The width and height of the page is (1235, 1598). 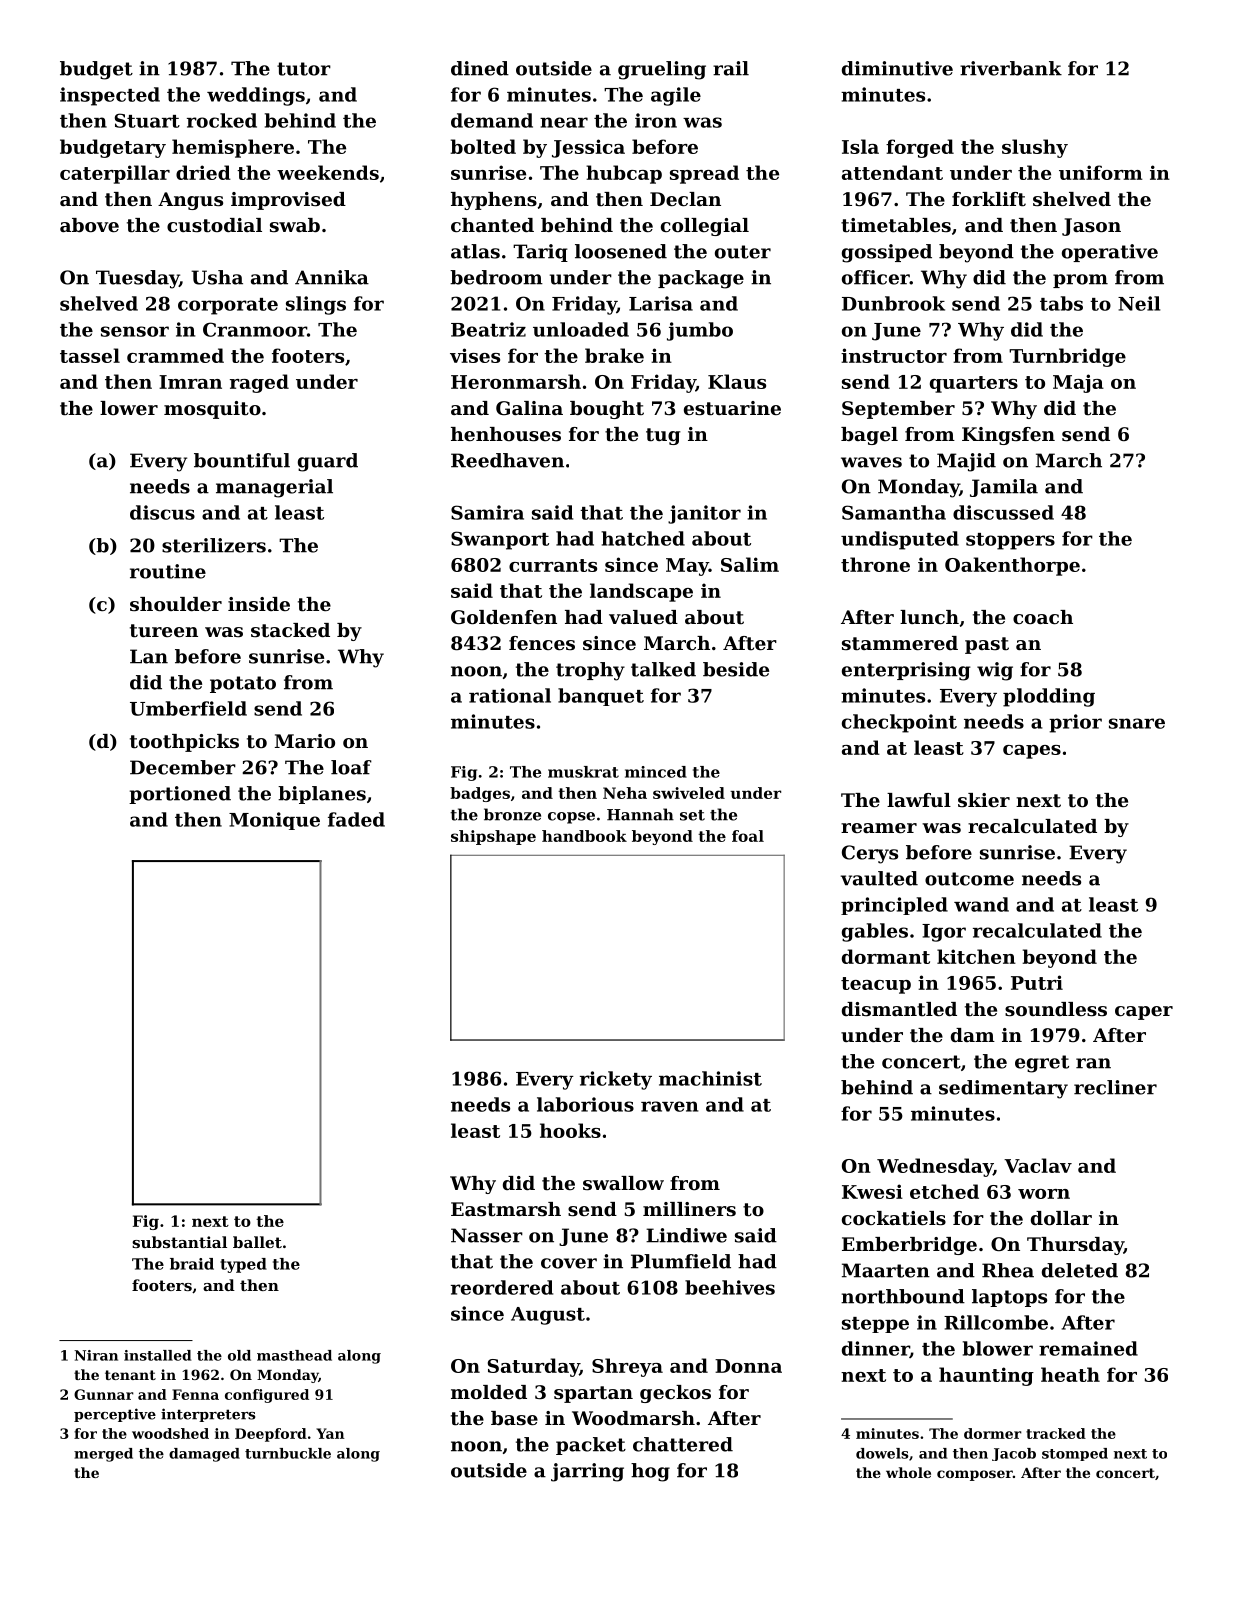 I want to click on faded, so click(x=356, y=819).
